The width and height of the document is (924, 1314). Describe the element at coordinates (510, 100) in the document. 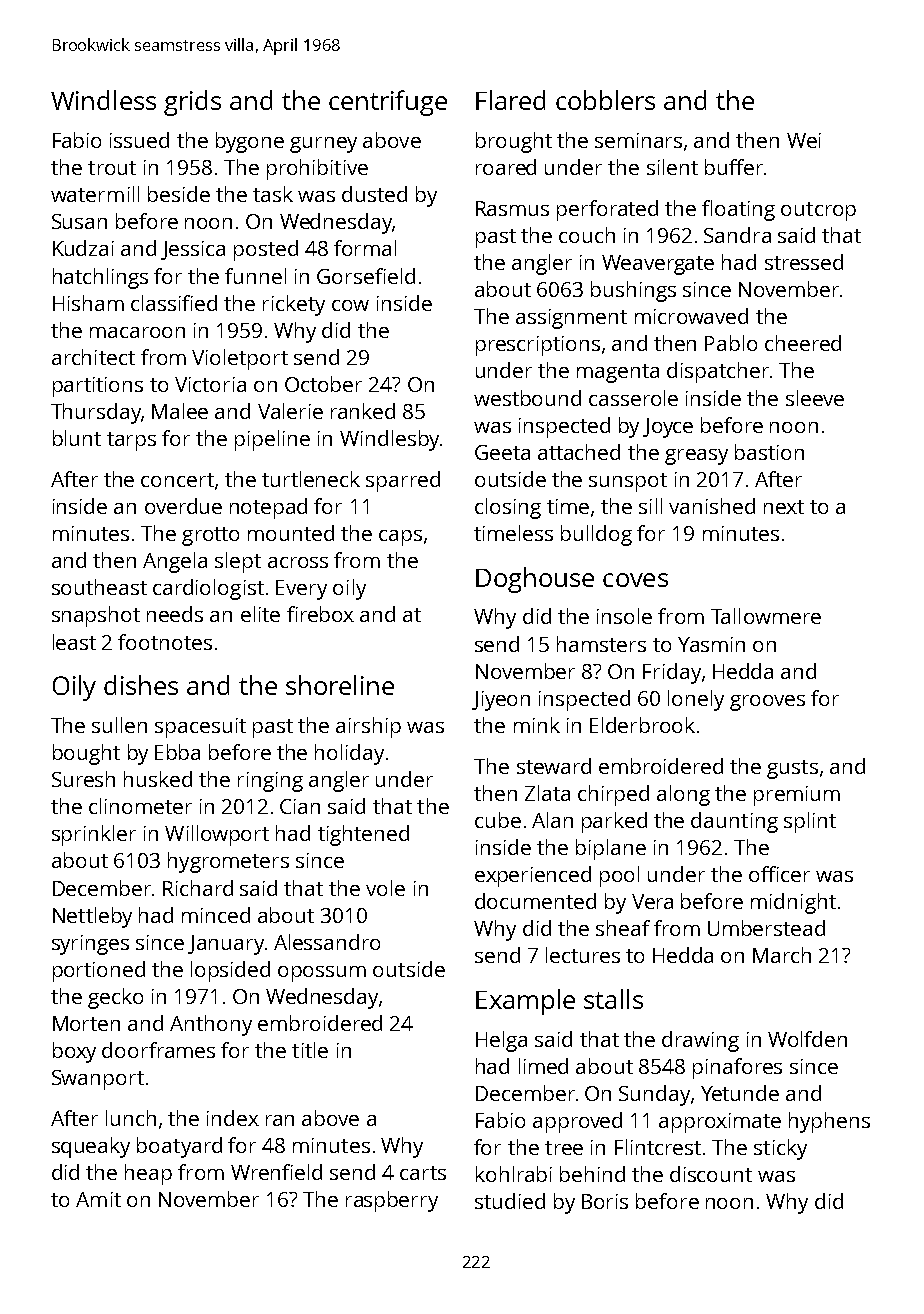

I see `Flared` at that location.
